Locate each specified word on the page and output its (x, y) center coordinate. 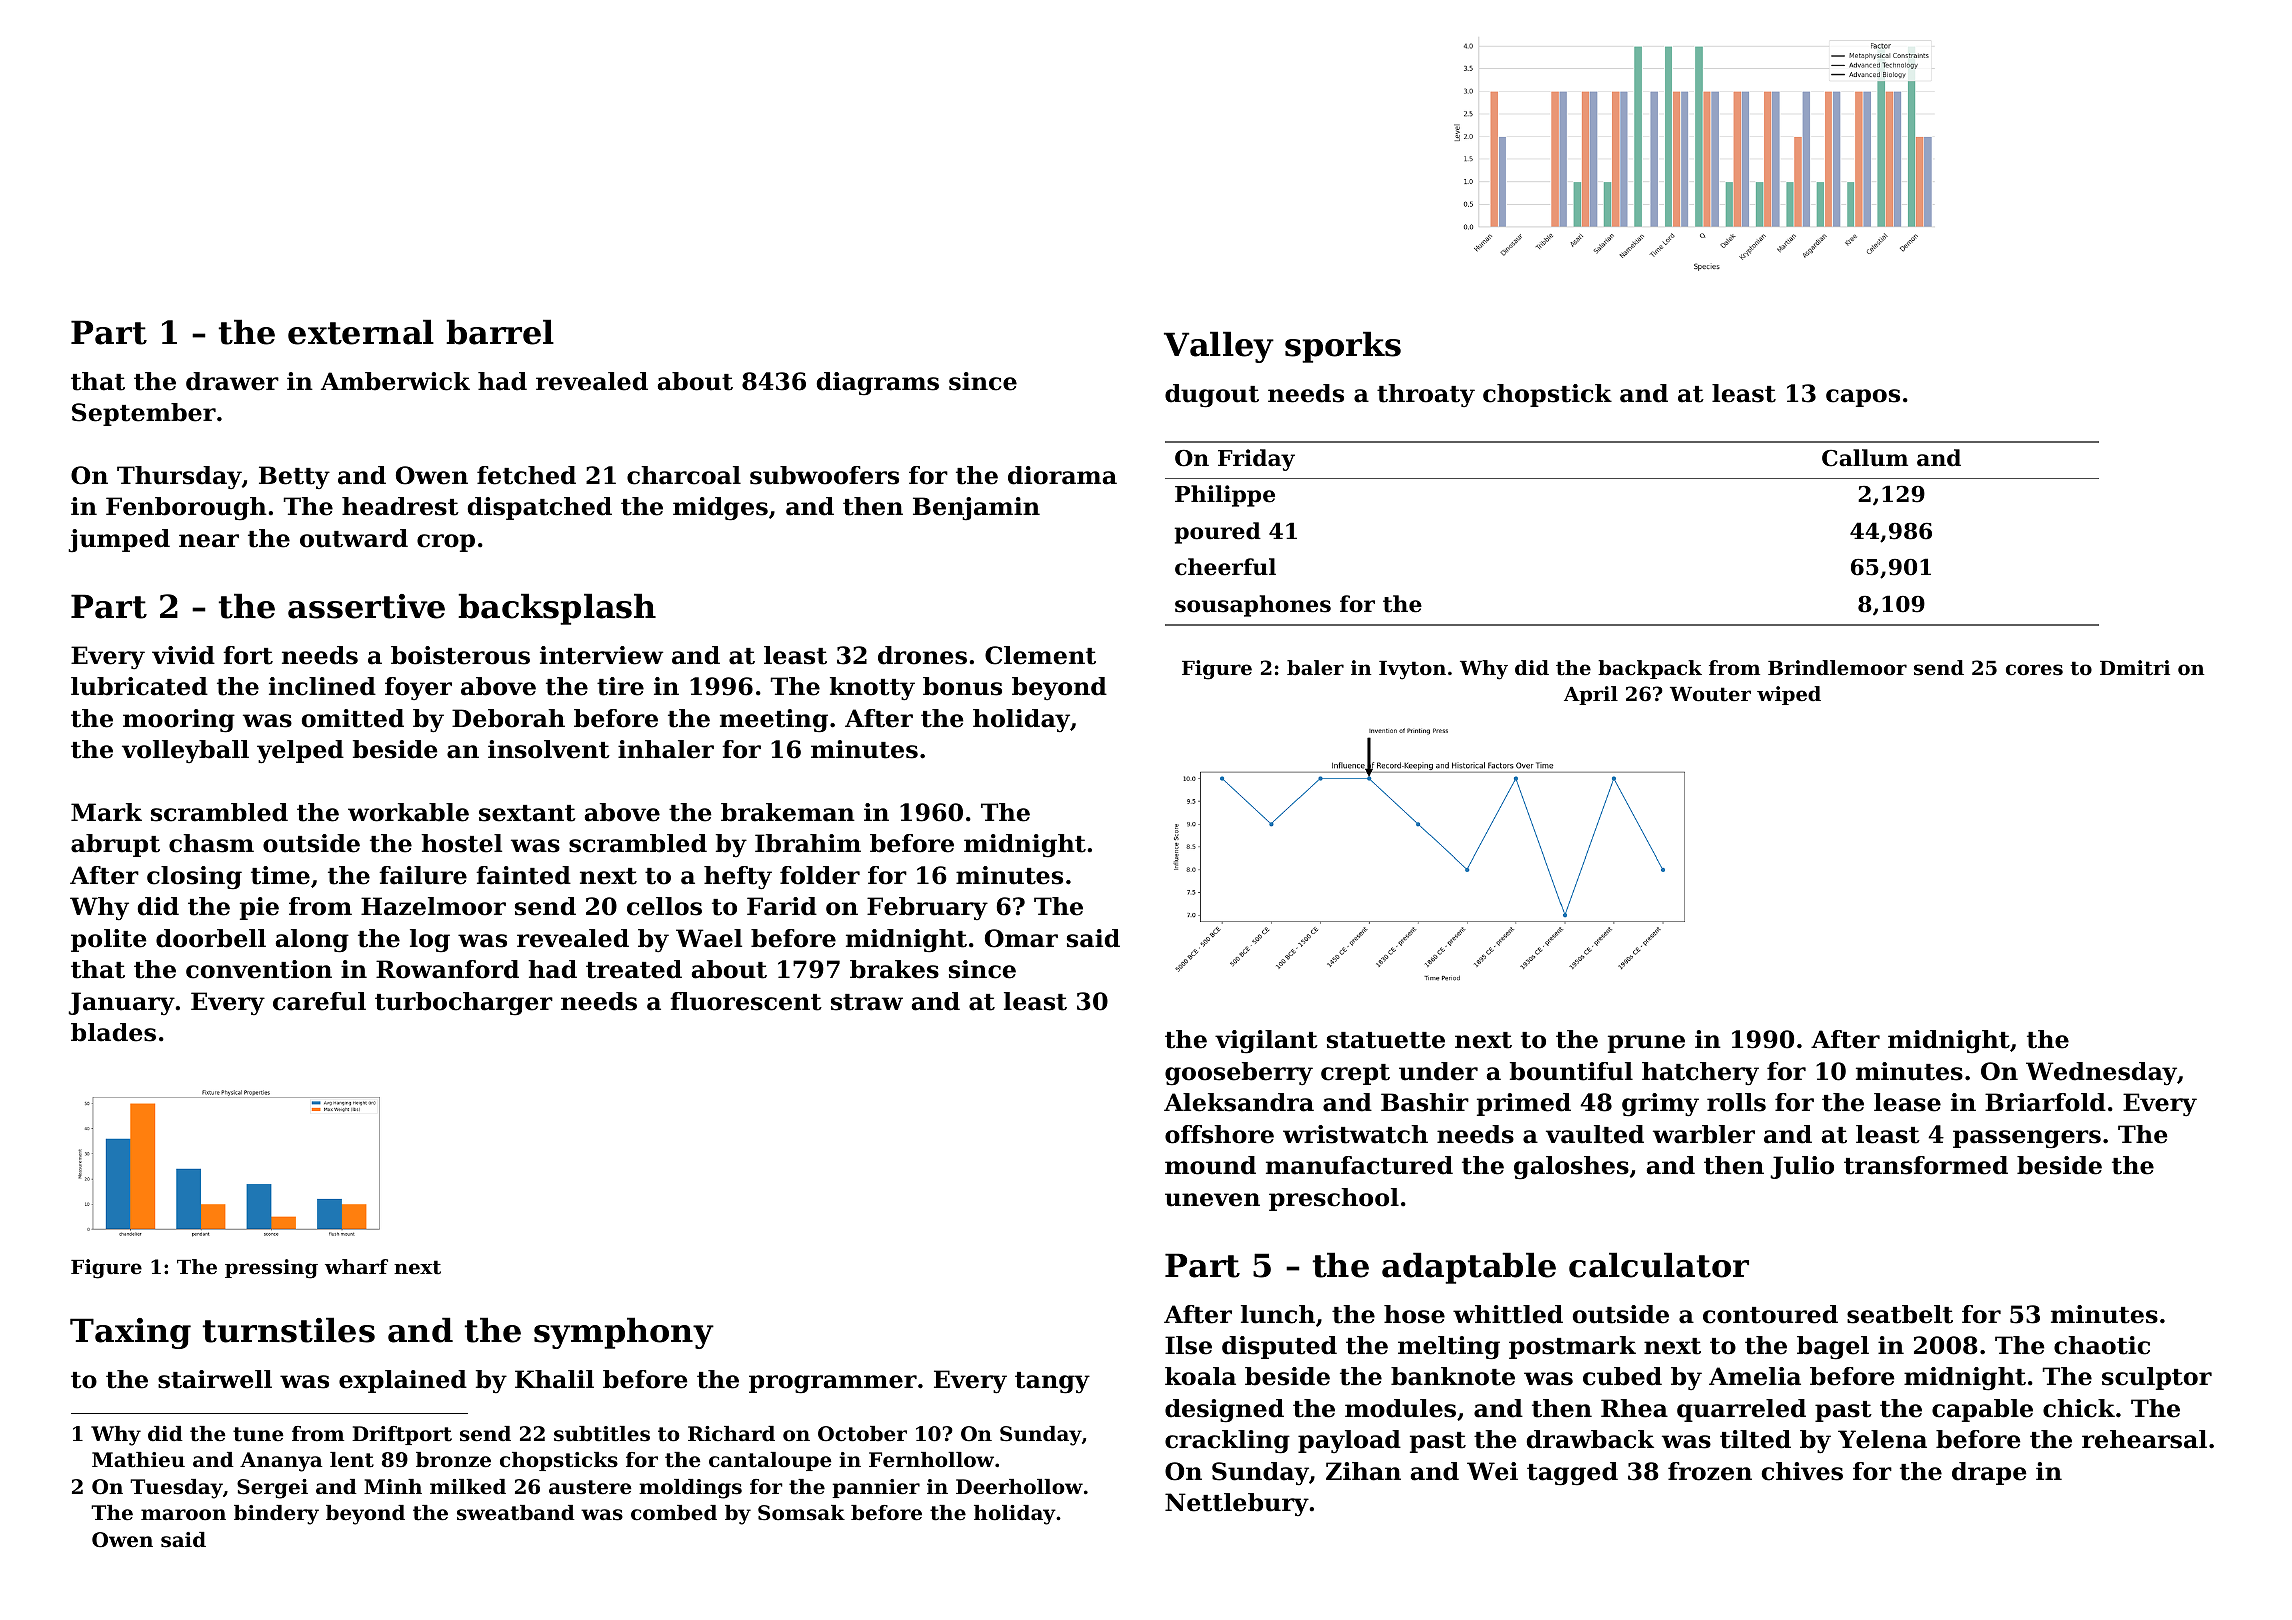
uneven (1212, 1200)
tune (258, 1434)
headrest (400, 506)
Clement (1040, 655)
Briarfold (2045, 1102)
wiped (1789, 695)
